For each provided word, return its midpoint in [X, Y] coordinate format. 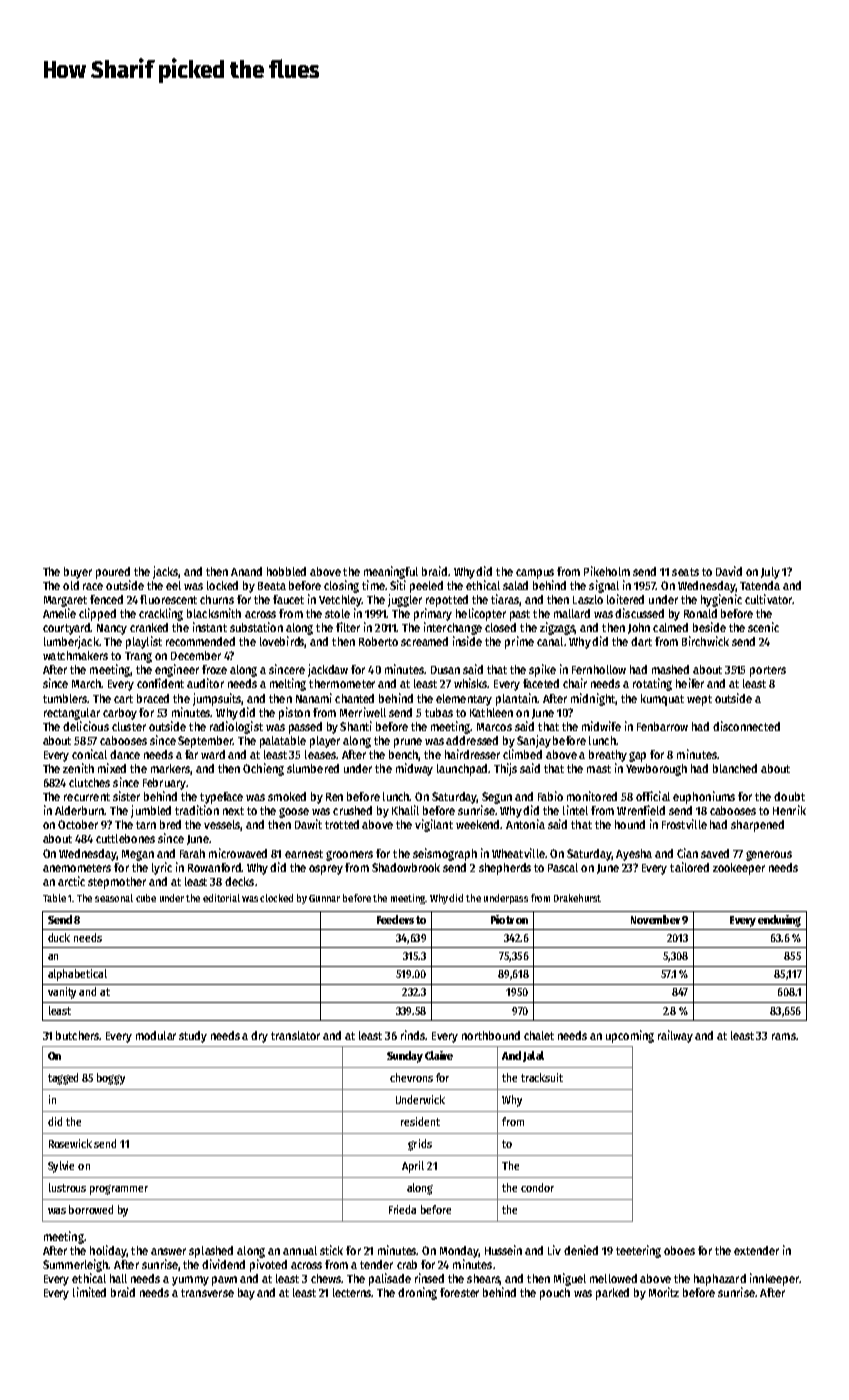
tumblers [65, 698]
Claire [439, 1055]
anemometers [77, 868]
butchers [78, 1035]
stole [337, 613]
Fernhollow [599, 669]
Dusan [445, 670]
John [639, 628]
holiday [108, 1251]
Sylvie [61, 1167]
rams [784, 1036]
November [655, 919]
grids [420, 1145]
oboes [679, 1250]
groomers [349, 856]
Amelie [59, 613]
